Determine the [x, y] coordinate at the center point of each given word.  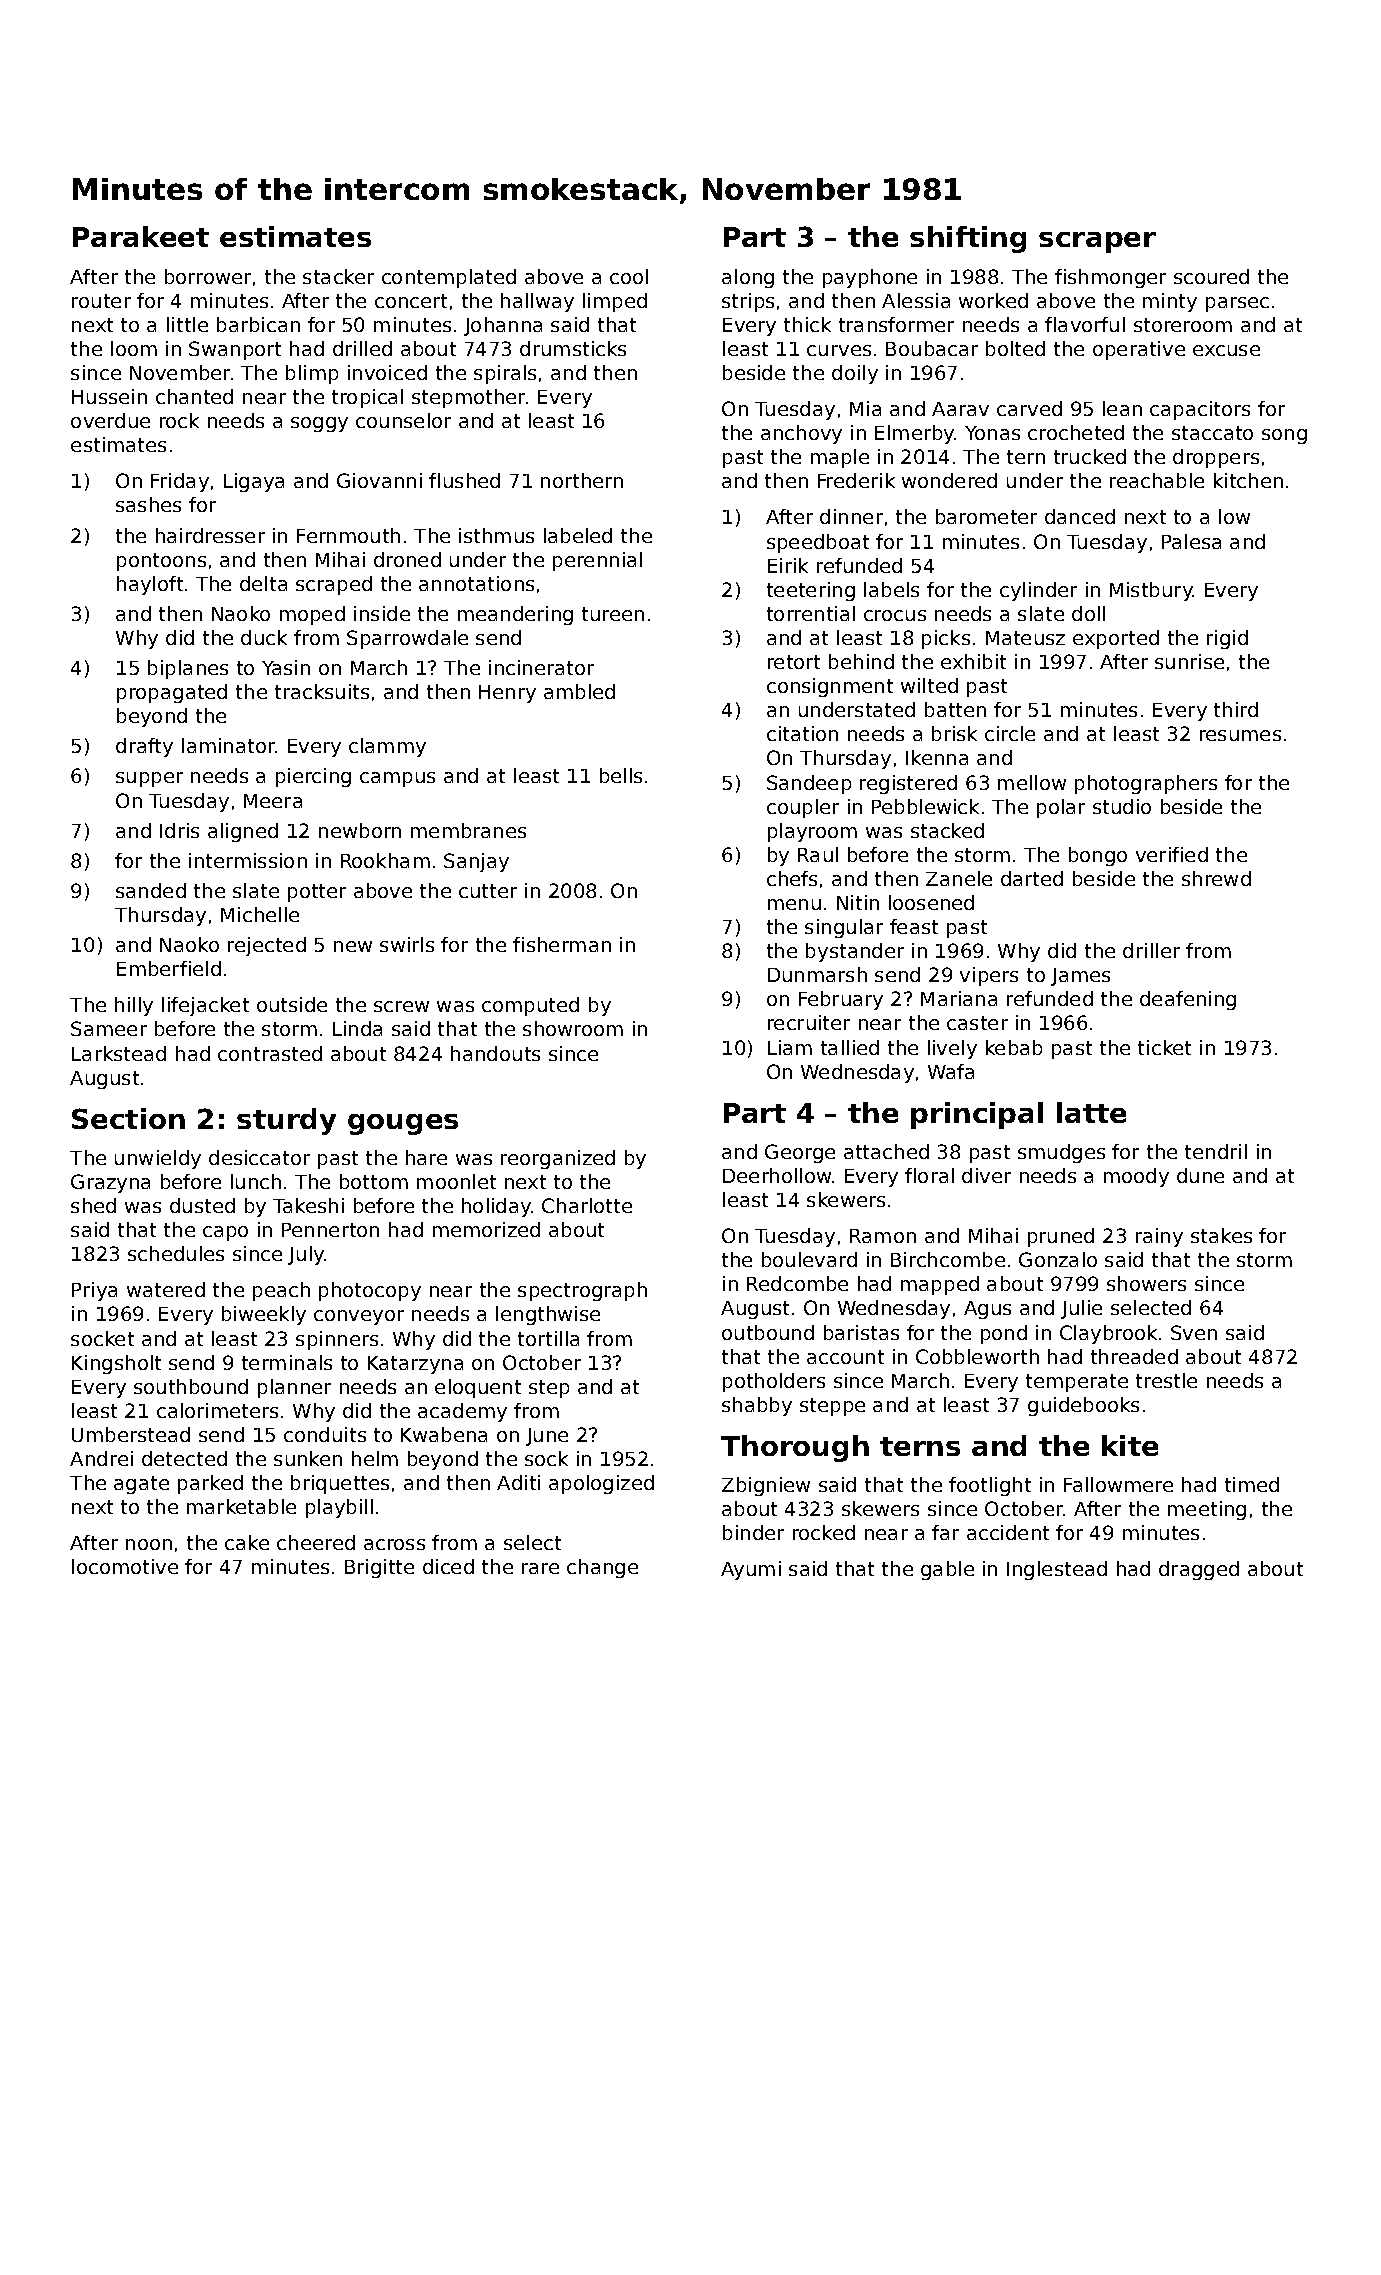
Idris [179, 830]
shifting [968, 239]
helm [375, 1458]
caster [977, 1023]
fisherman [562, 944]
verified [1172, 854]
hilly [134, 1006]
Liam [790, 1047]
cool [629, 276]
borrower [208, 276]
